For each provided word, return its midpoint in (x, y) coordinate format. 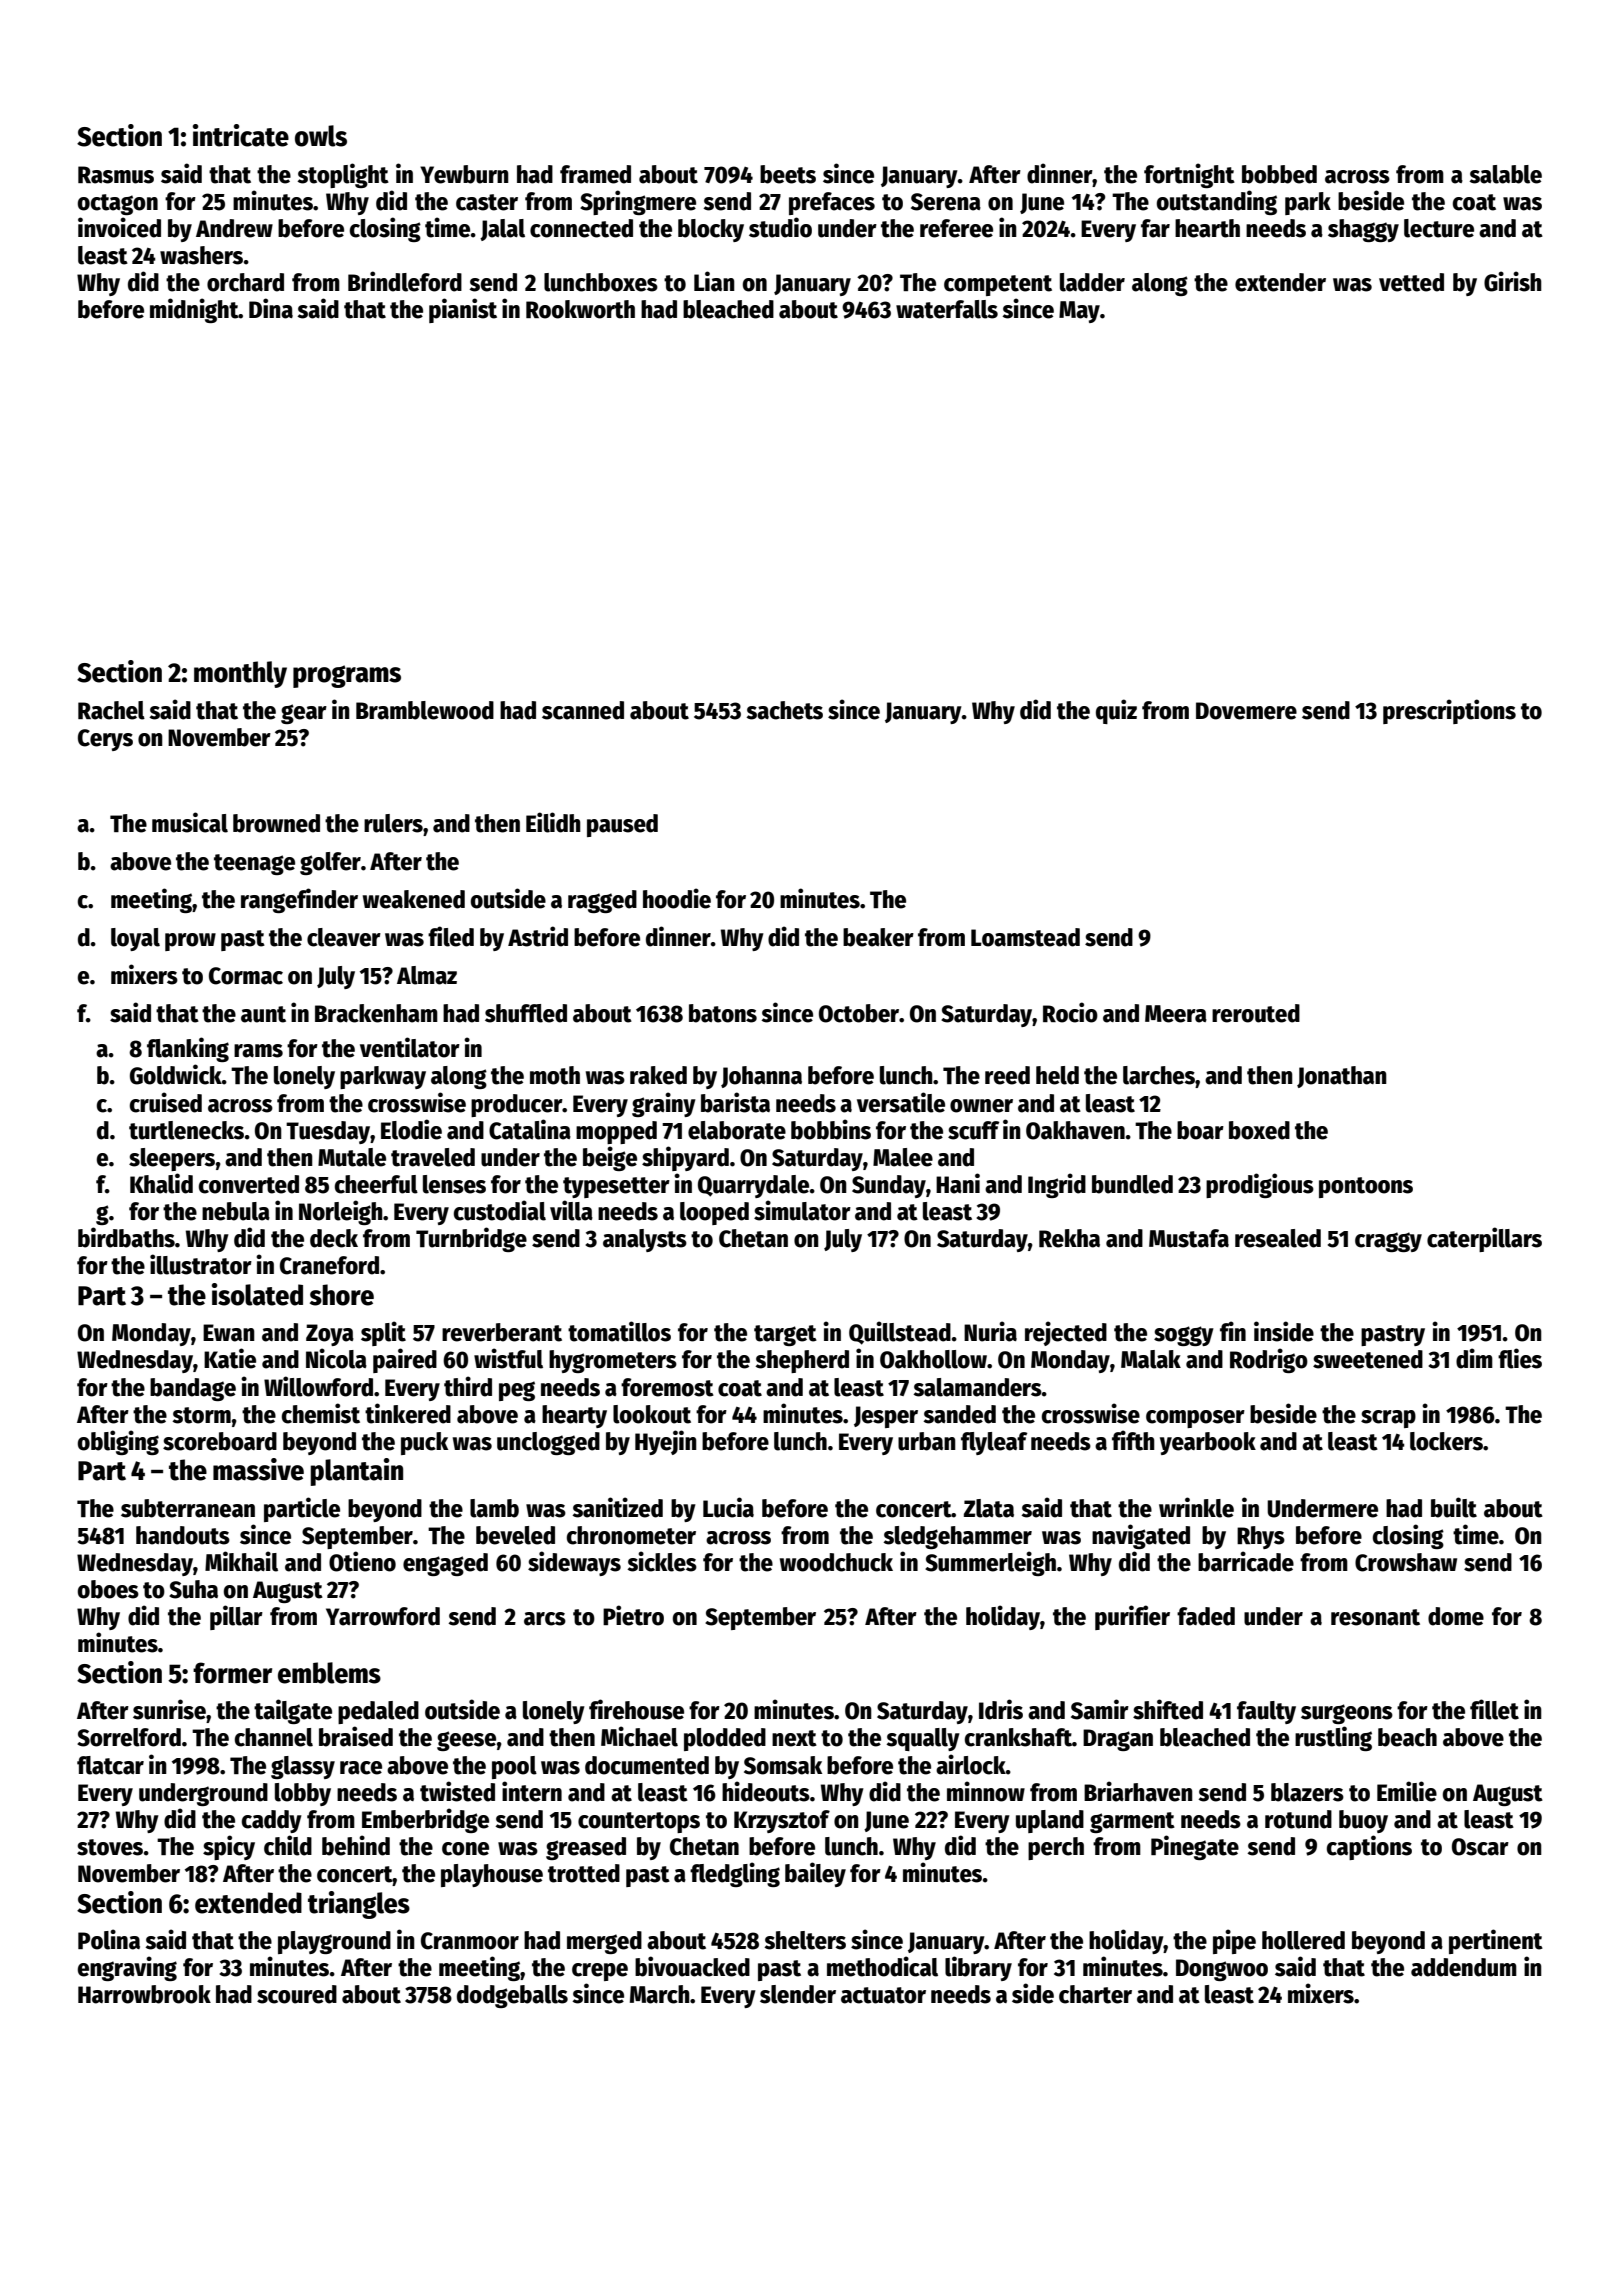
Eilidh (553, 822)
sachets (784, 710)
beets (788, 174)
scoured (297, 1994)
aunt (263, 1014)
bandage (193, 1389)
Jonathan (1342, 1077)
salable (1505, 174)
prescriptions (1449, 711)
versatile (901, 1102)
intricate (241, 135)
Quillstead (900, 1333)
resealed (1278, 1238)
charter (1095, 1994)
